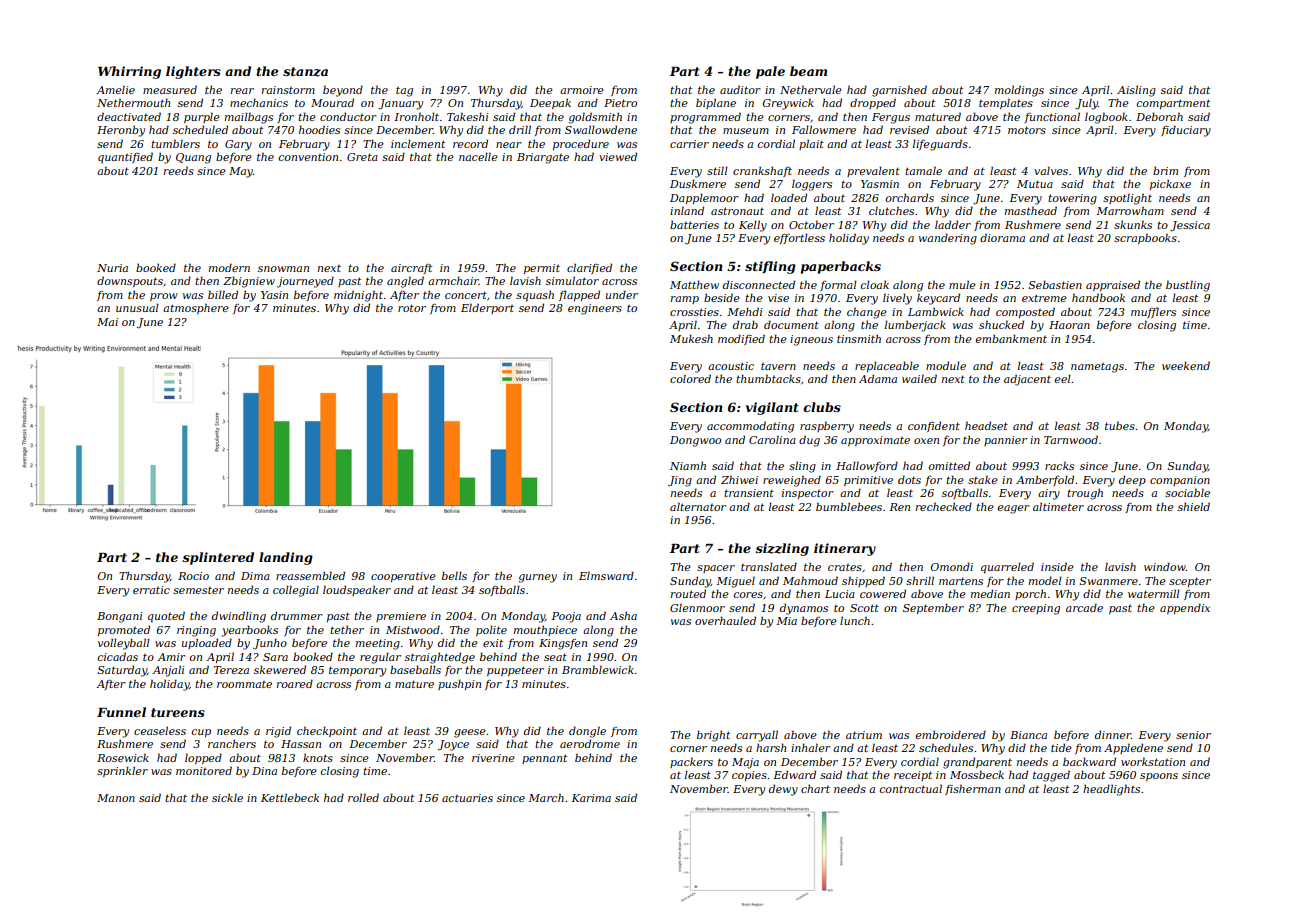 The width and height of the image is (1308, 924). Describe the element at coordinates (691, 338) in the image. I see `Mukesh` at that location.
